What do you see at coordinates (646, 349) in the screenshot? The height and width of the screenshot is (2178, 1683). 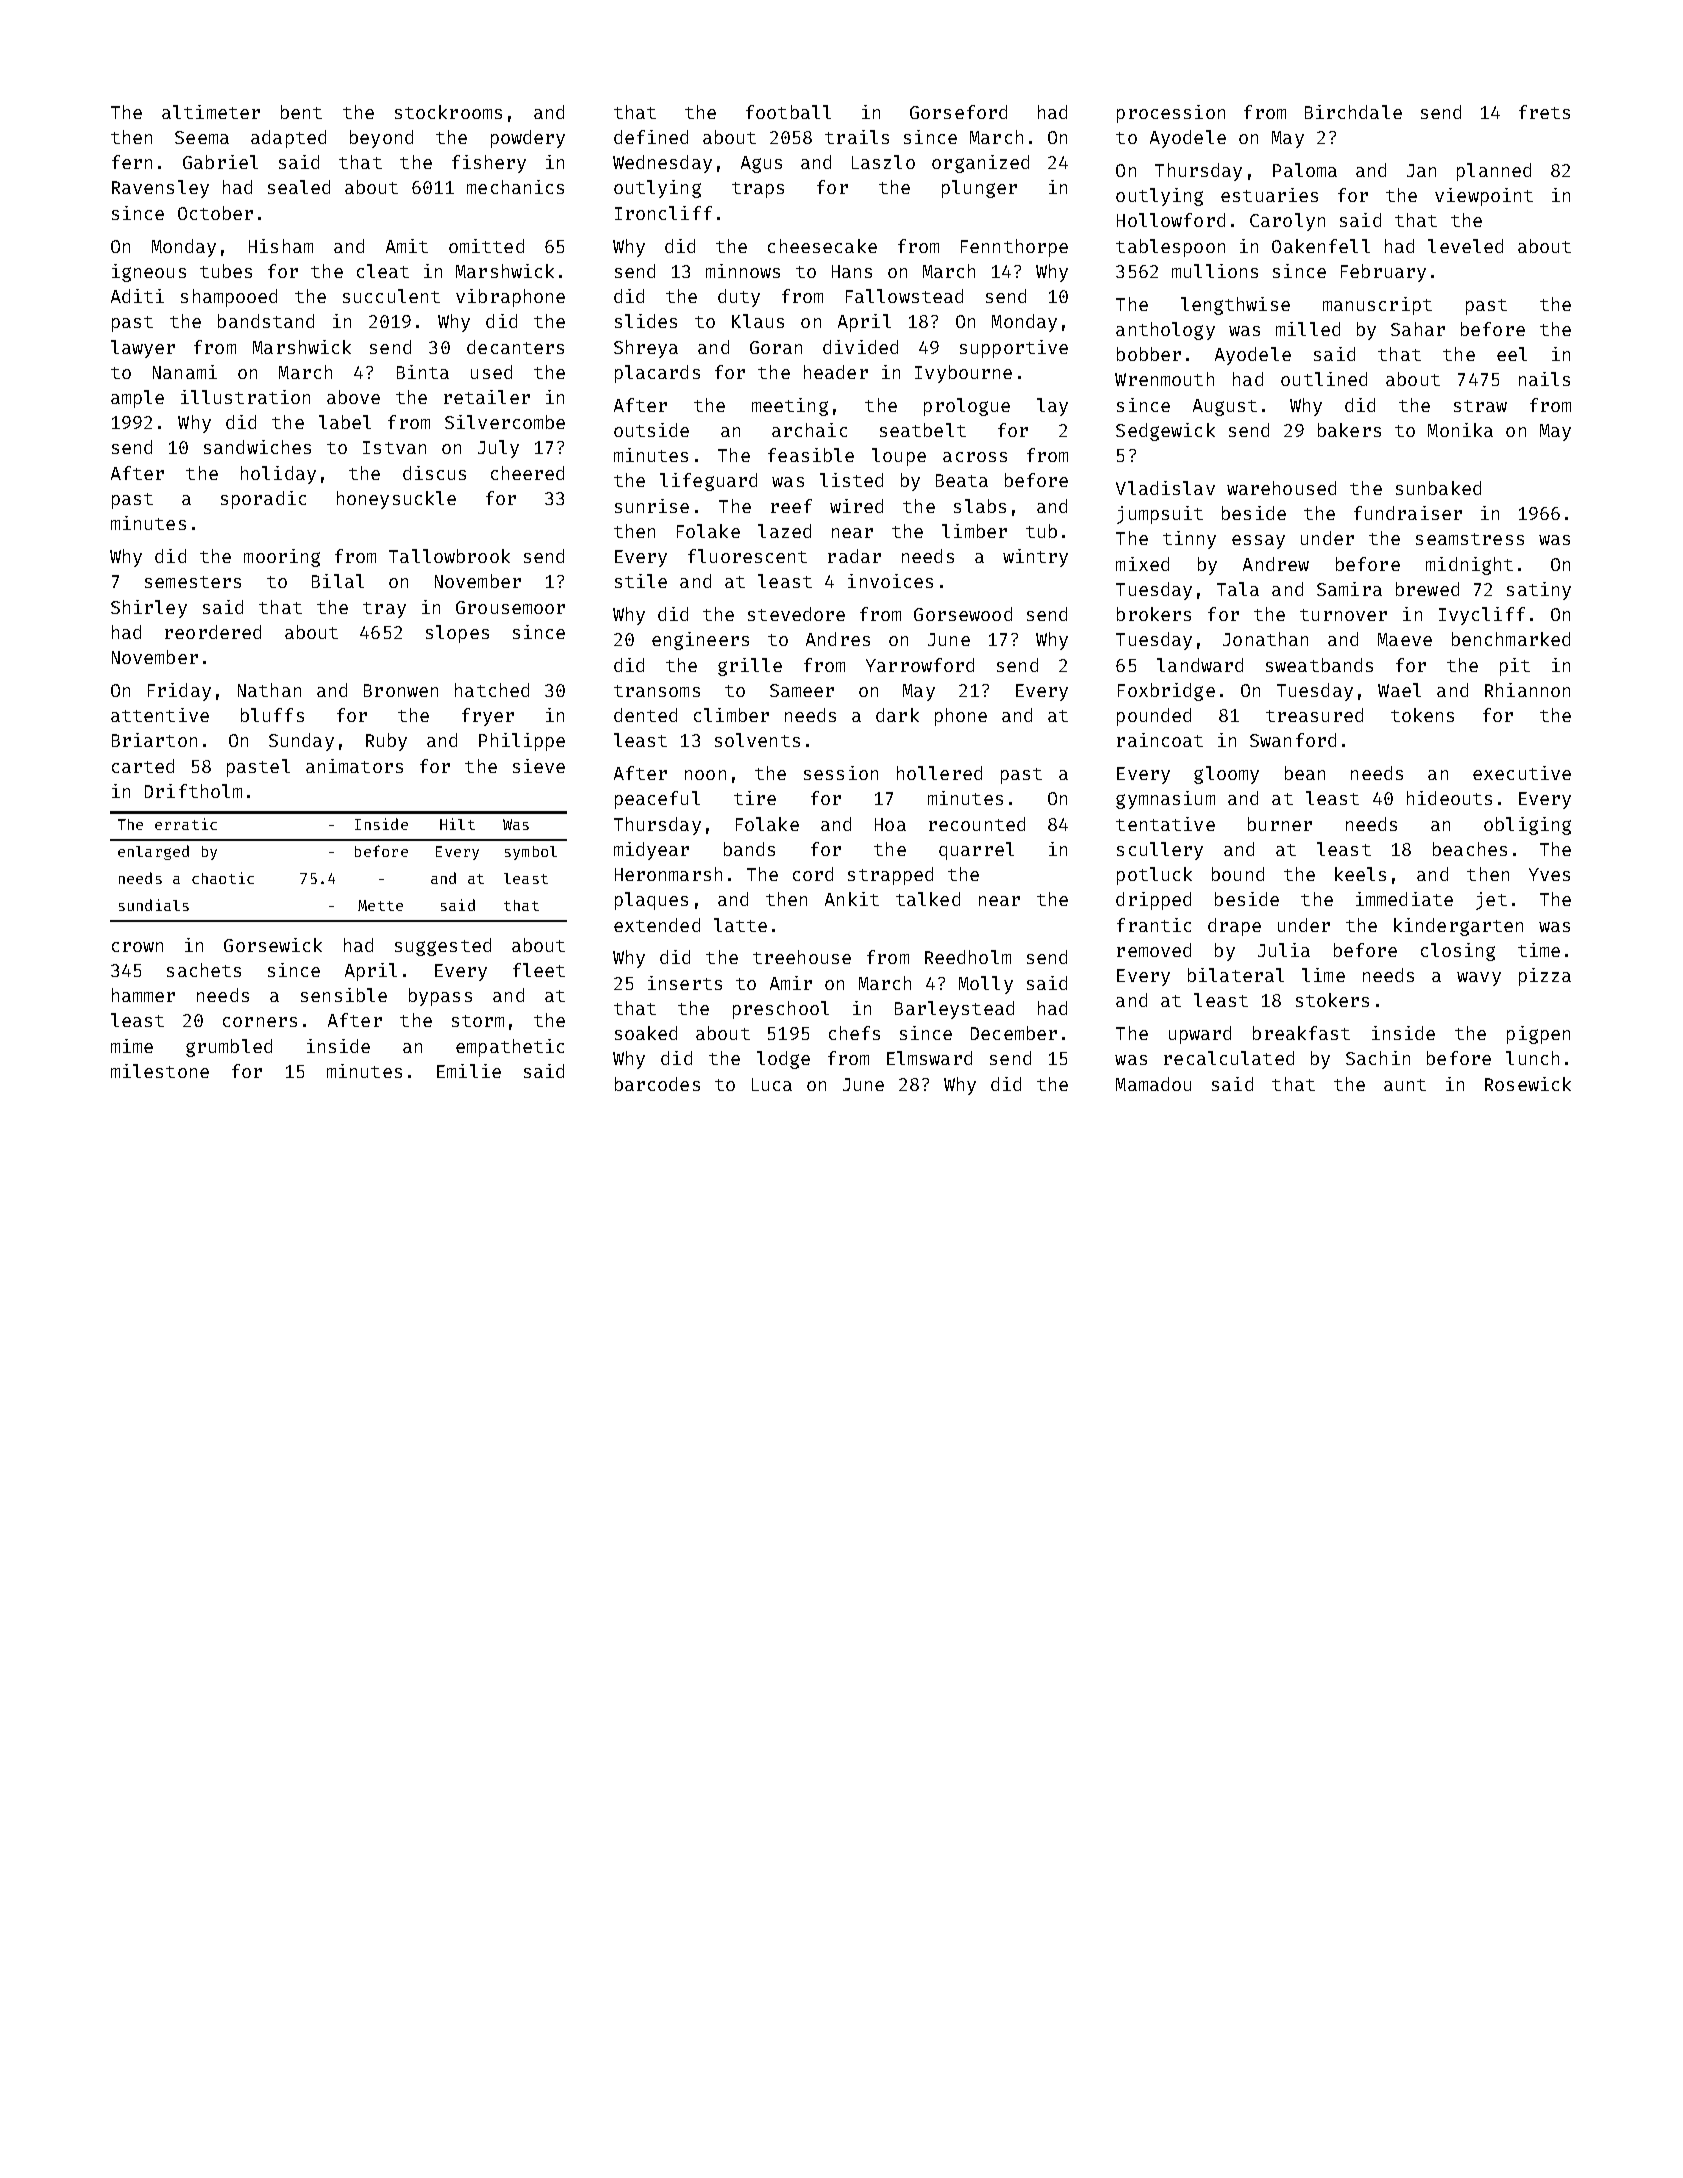 I see `Shreya` at bounding box center [646, 349].
